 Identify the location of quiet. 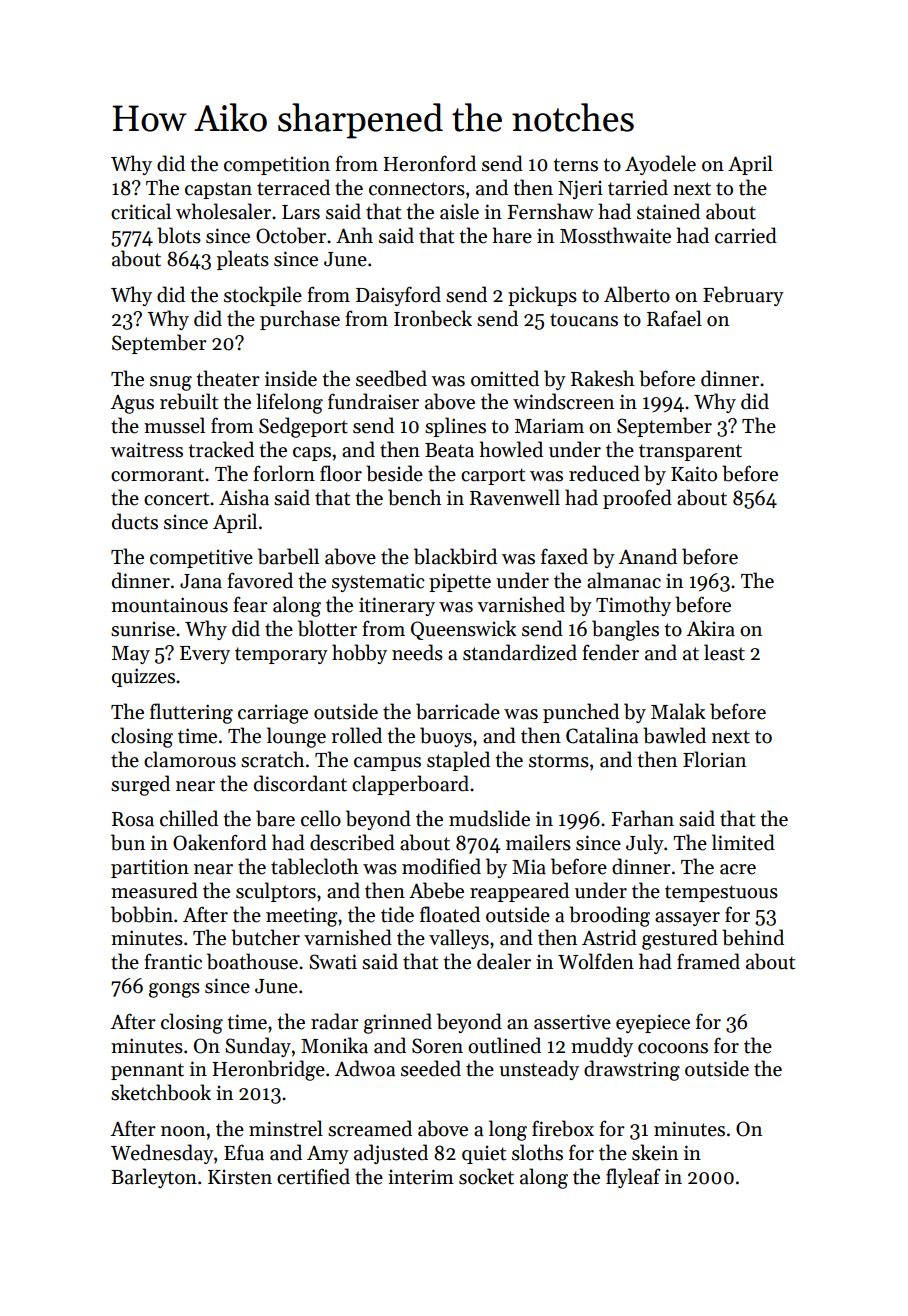
(484, 1155).
